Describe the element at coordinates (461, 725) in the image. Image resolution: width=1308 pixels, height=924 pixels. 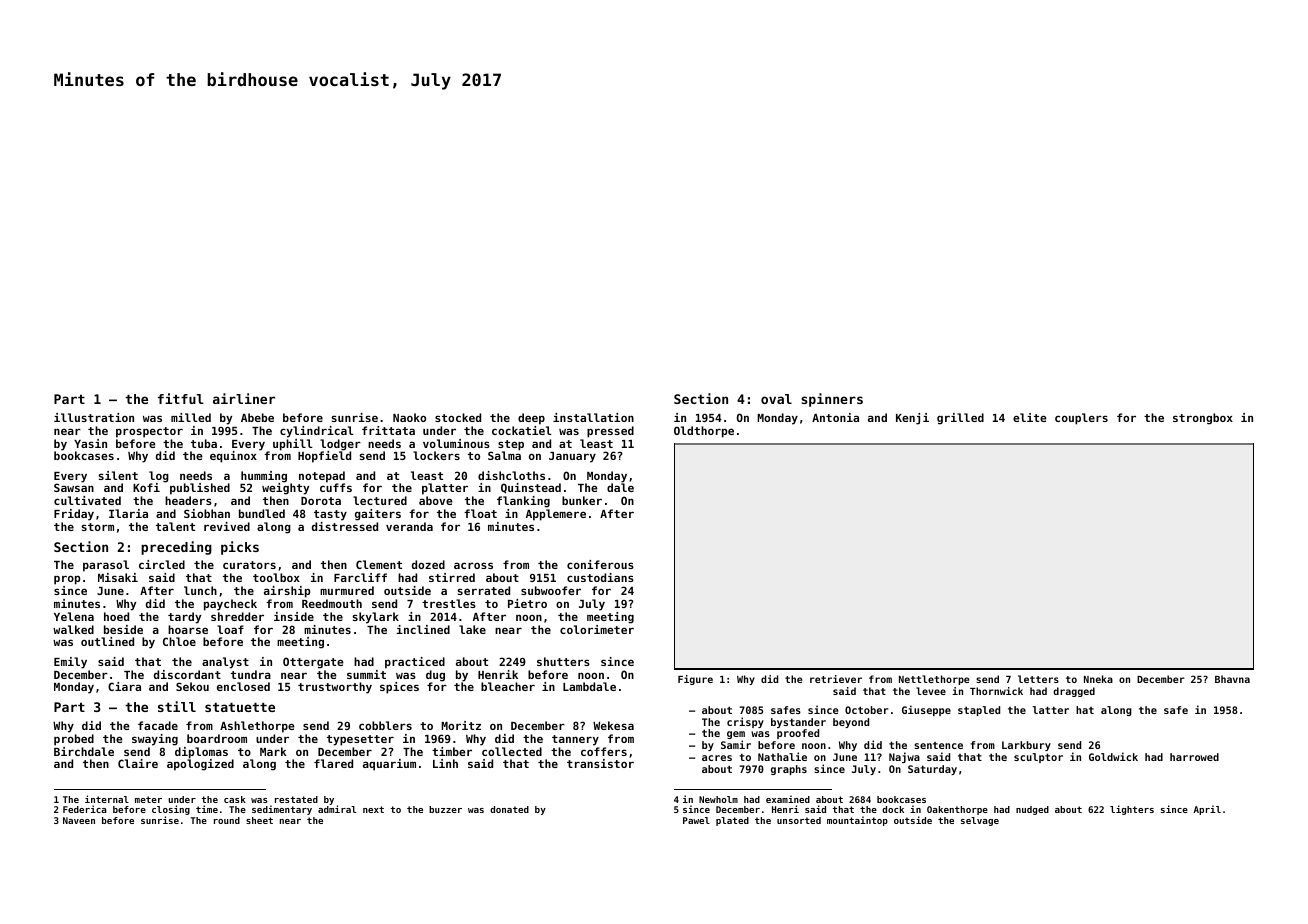
I see `Moritz` at that location.
